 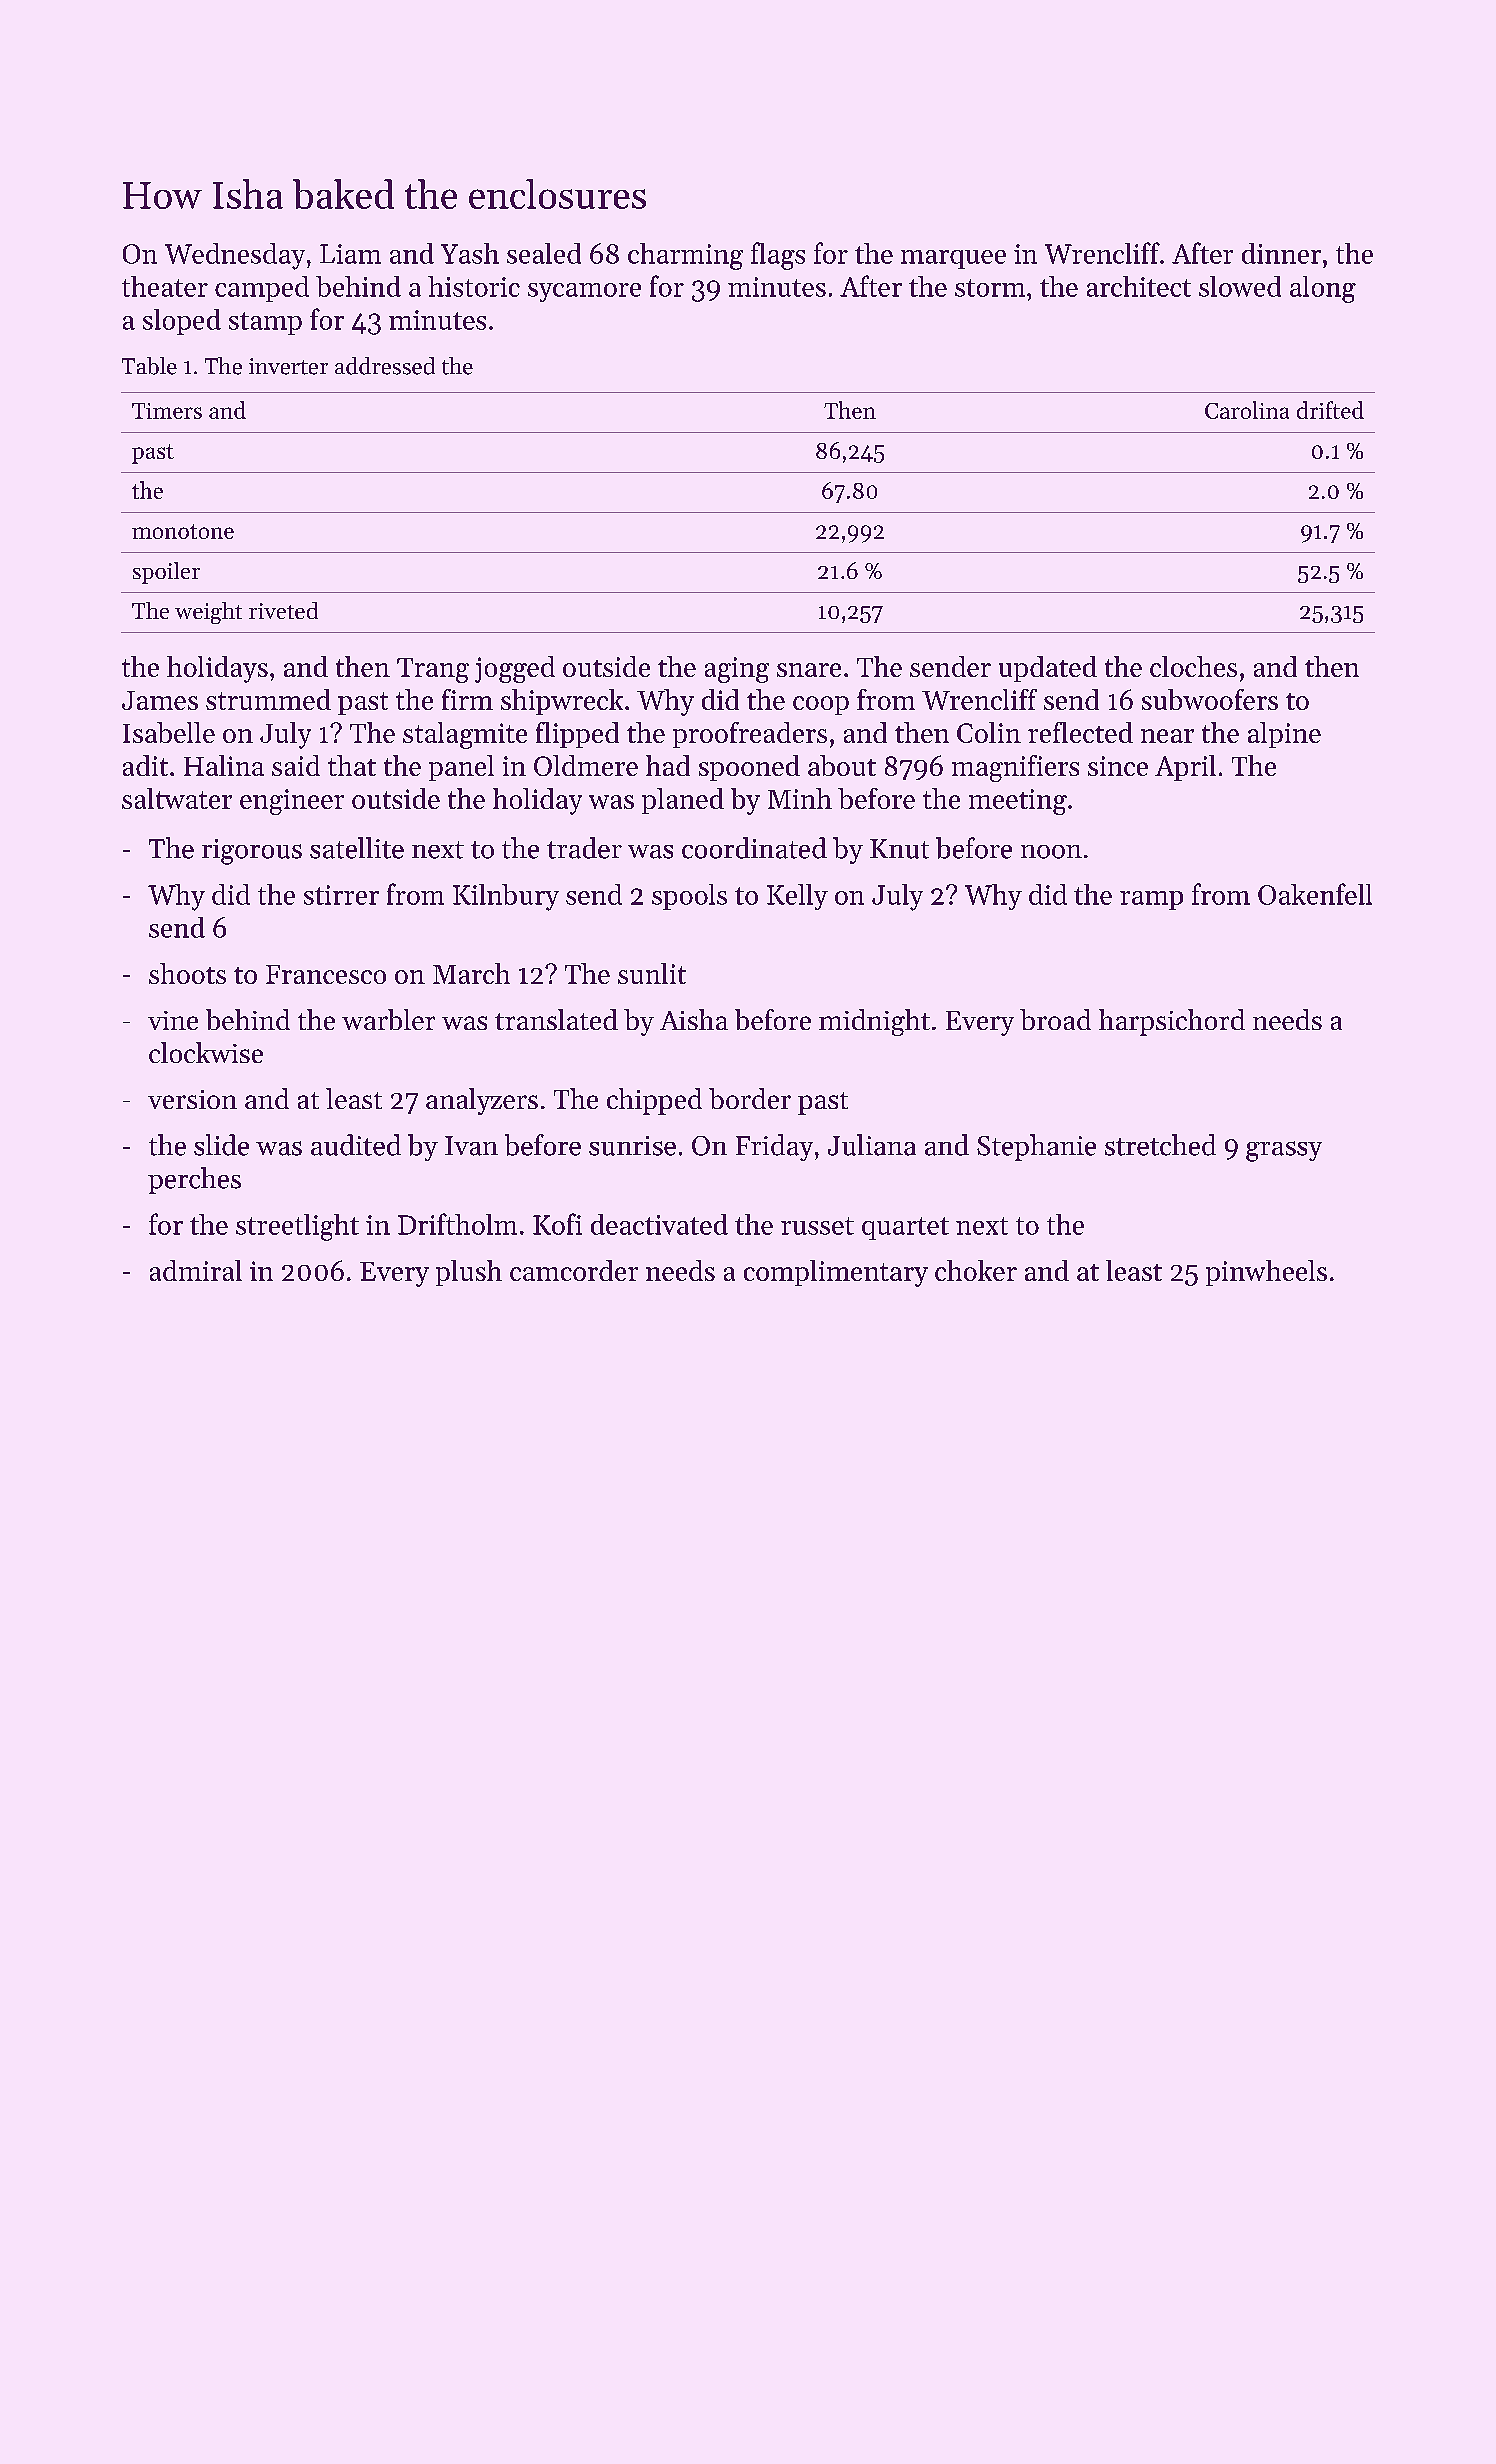 What do you see at coordinates (196, 1270) in the screenshot?
I see `admiral` at bounding box center [196, 1270].
